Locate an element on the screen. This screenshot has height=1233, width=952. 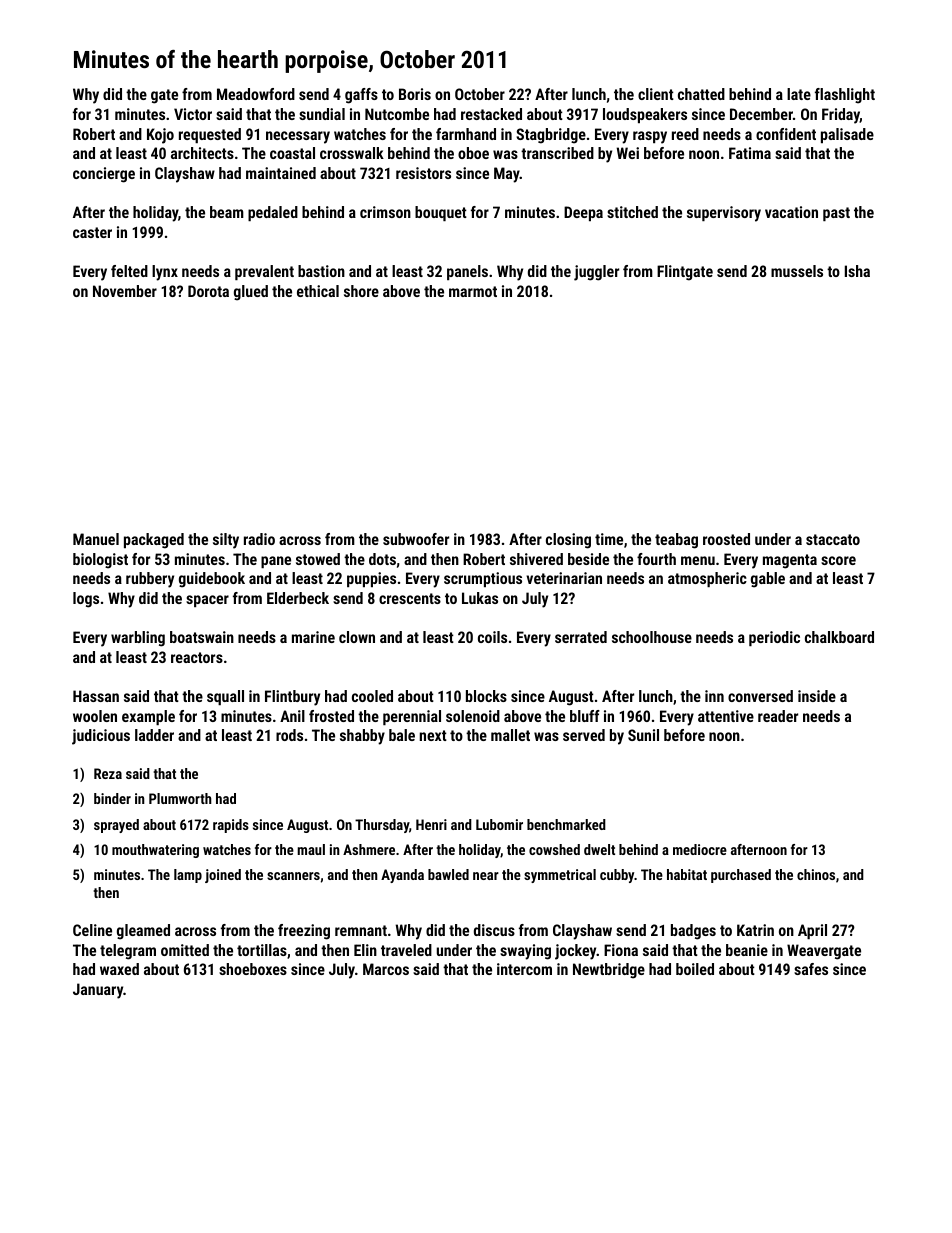
late is located at coordinates (799, 94).
